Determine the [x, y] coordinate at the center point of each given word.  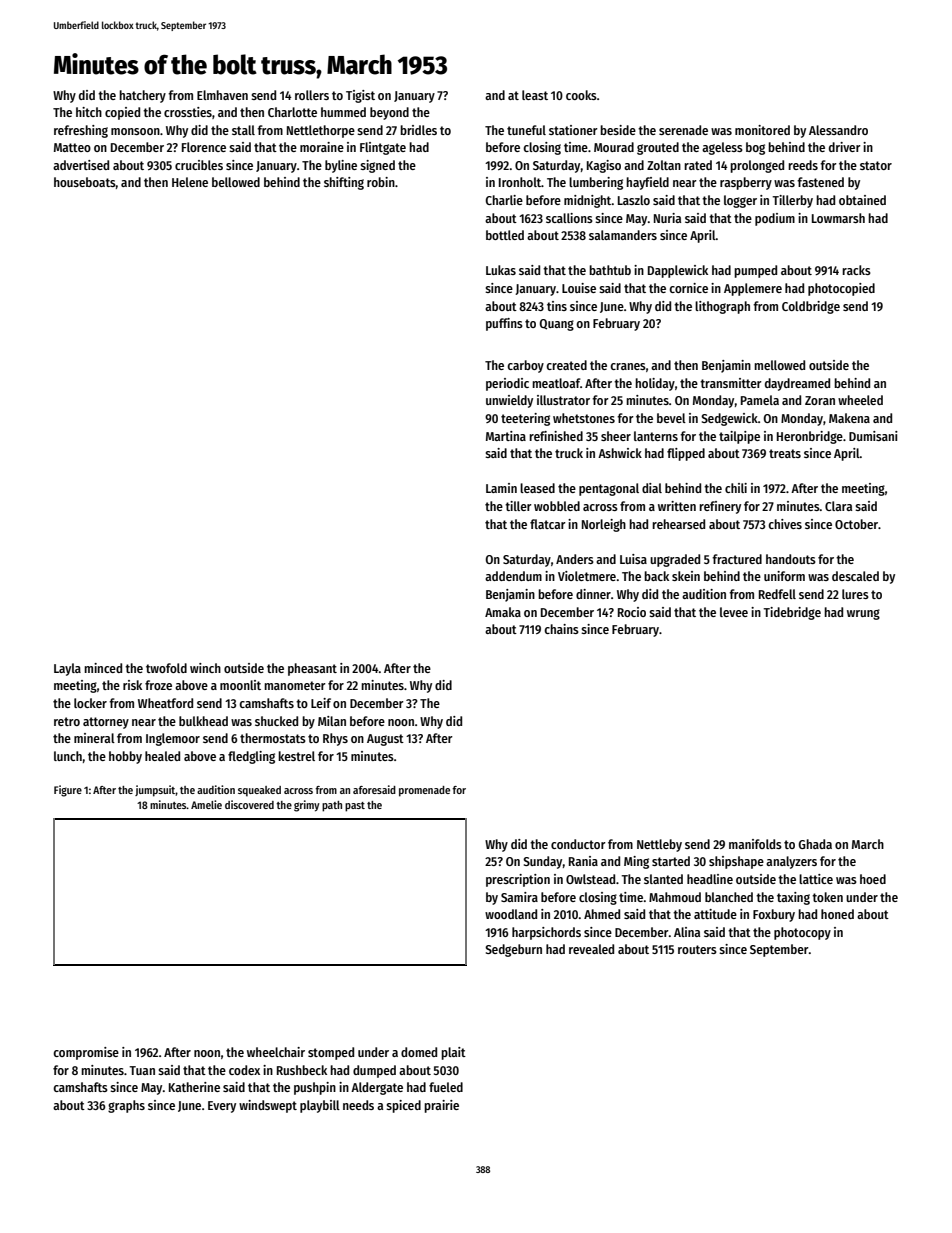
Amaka [503, 612]
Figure [68, 791]
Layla [67, 669]
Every [222, 1107]
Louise [579, 288]
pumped [755, 271]
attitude [715, 914]
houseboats [85, 182]
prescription [518, 880]
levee [734, 612]
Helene [190, 182]
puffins [504, 324]
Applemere [753, 289]
